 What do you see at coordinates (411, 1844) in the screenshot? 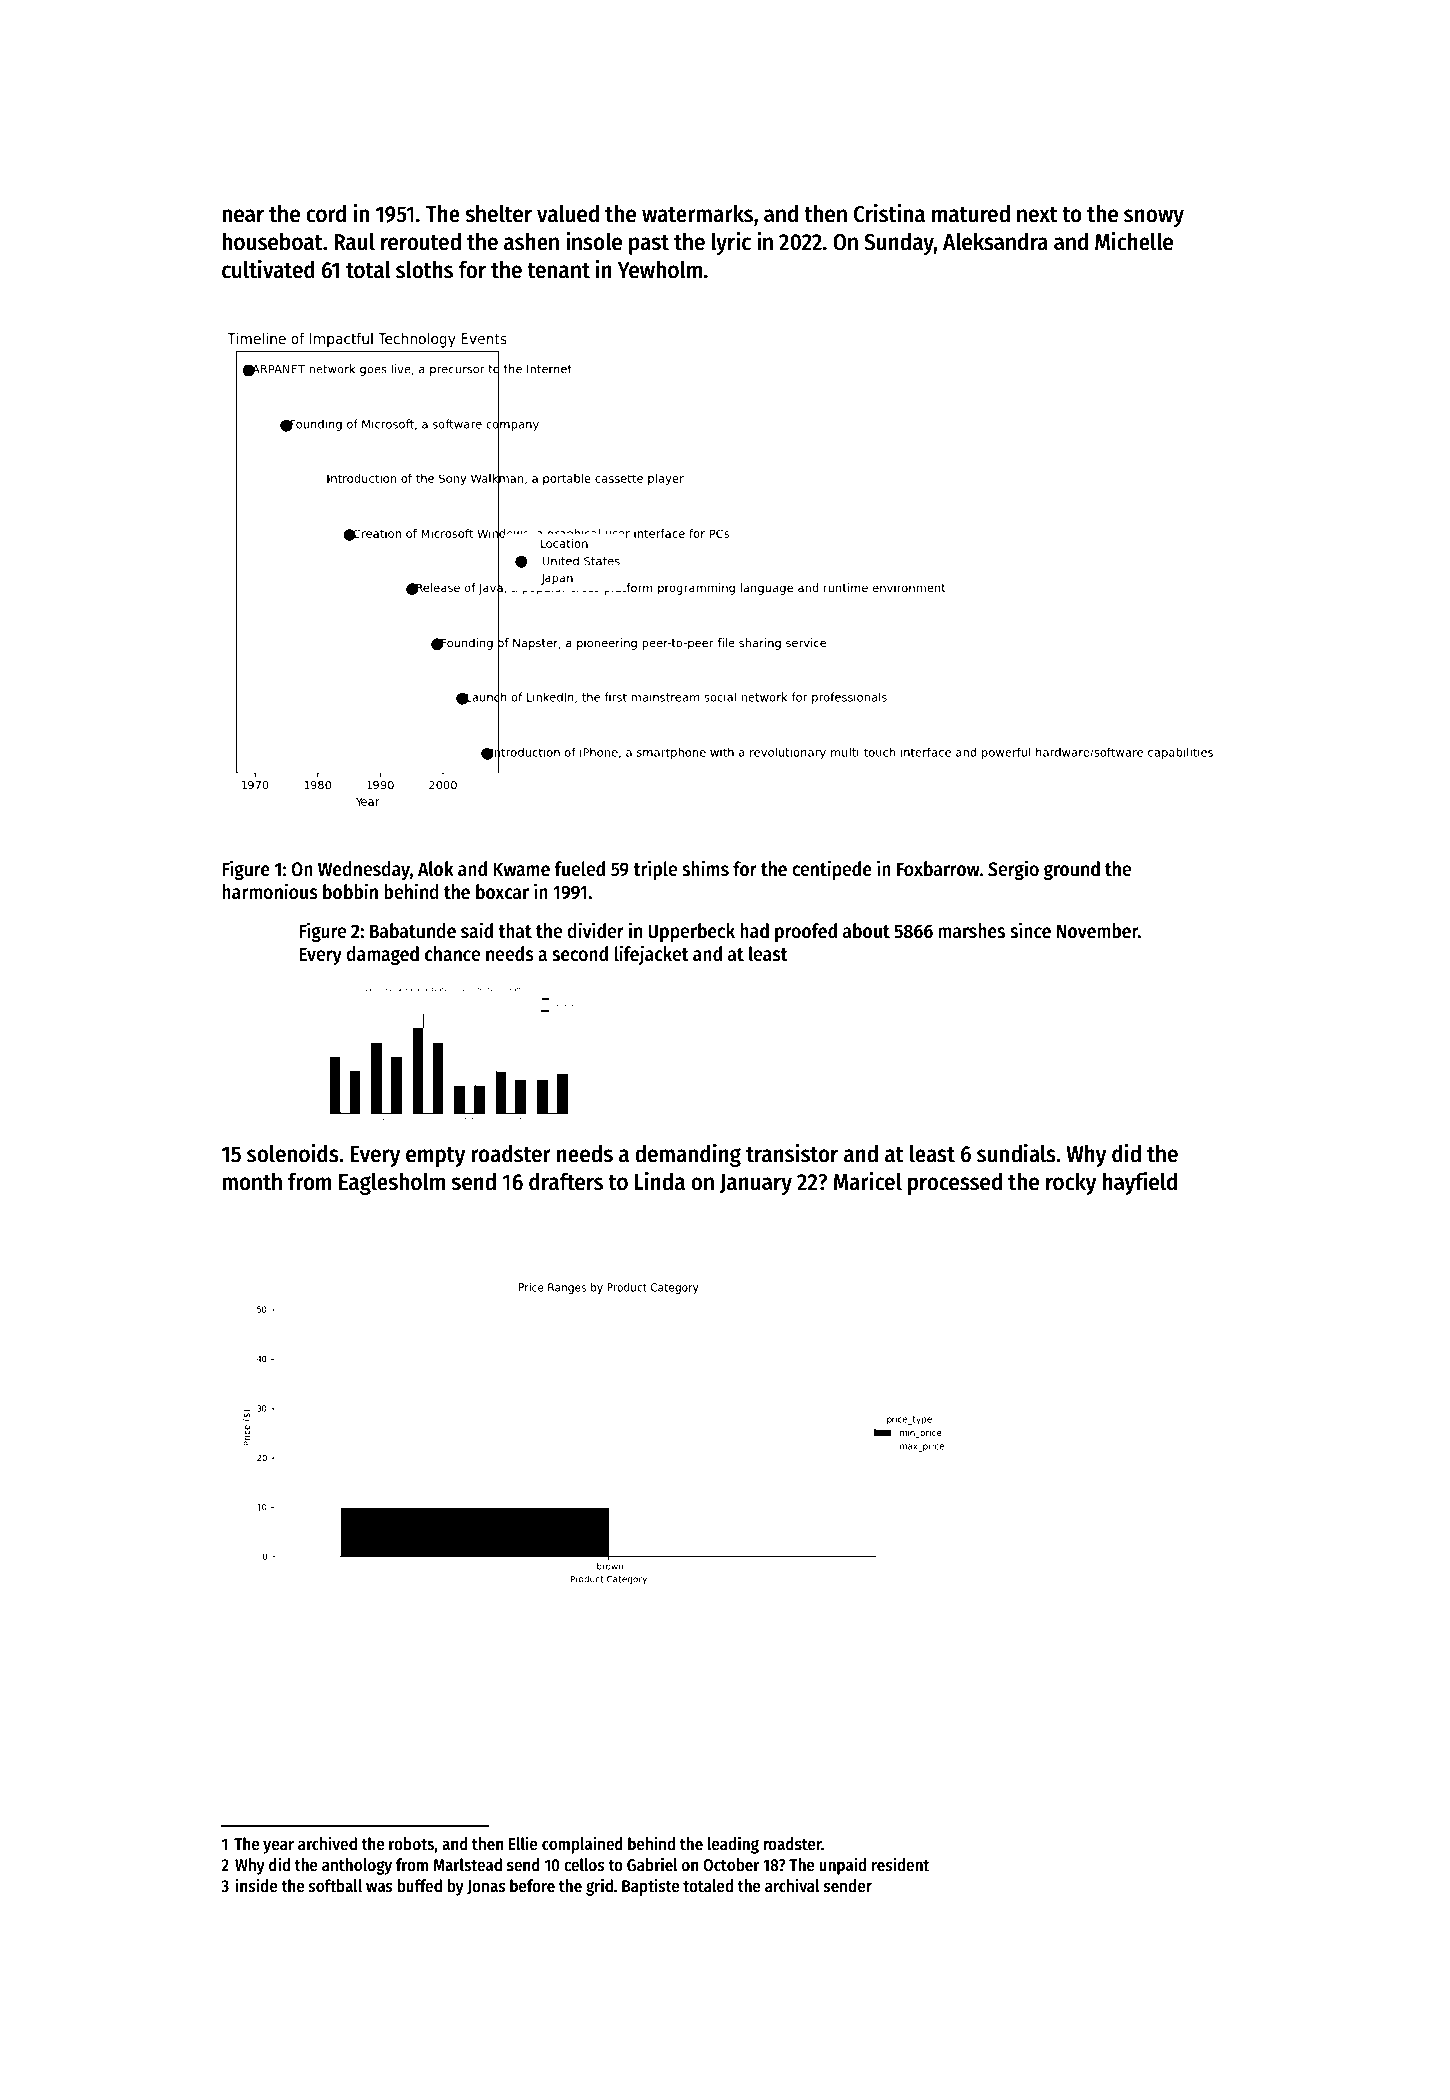
I see `robots` at bounding box center [411, 1844].
